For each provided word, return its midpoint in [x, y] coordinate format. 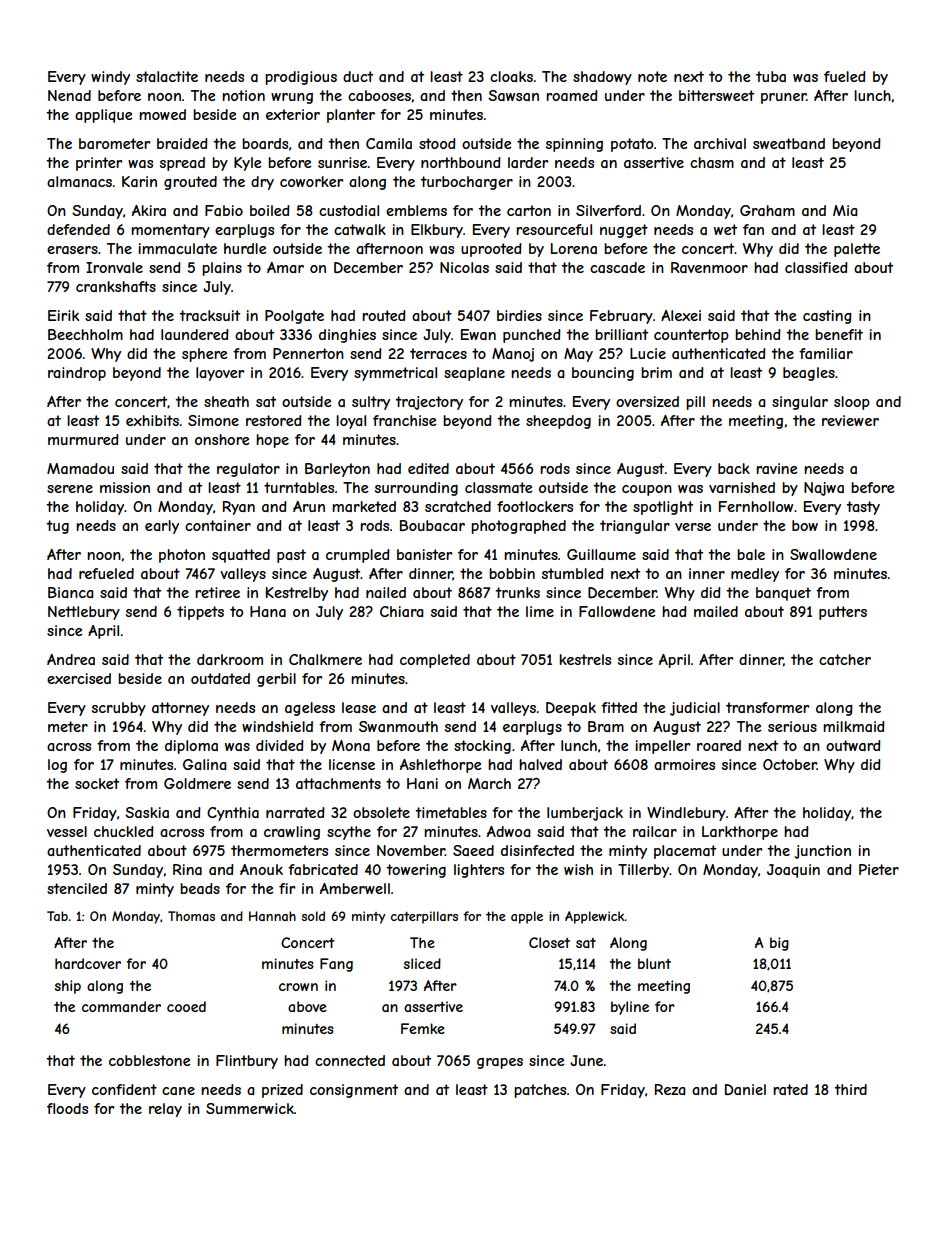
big [779, 944]
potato [632, 145]
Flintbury [247, 1062]
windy [110, 78]
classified [816, 267]
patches [540, 1091]
